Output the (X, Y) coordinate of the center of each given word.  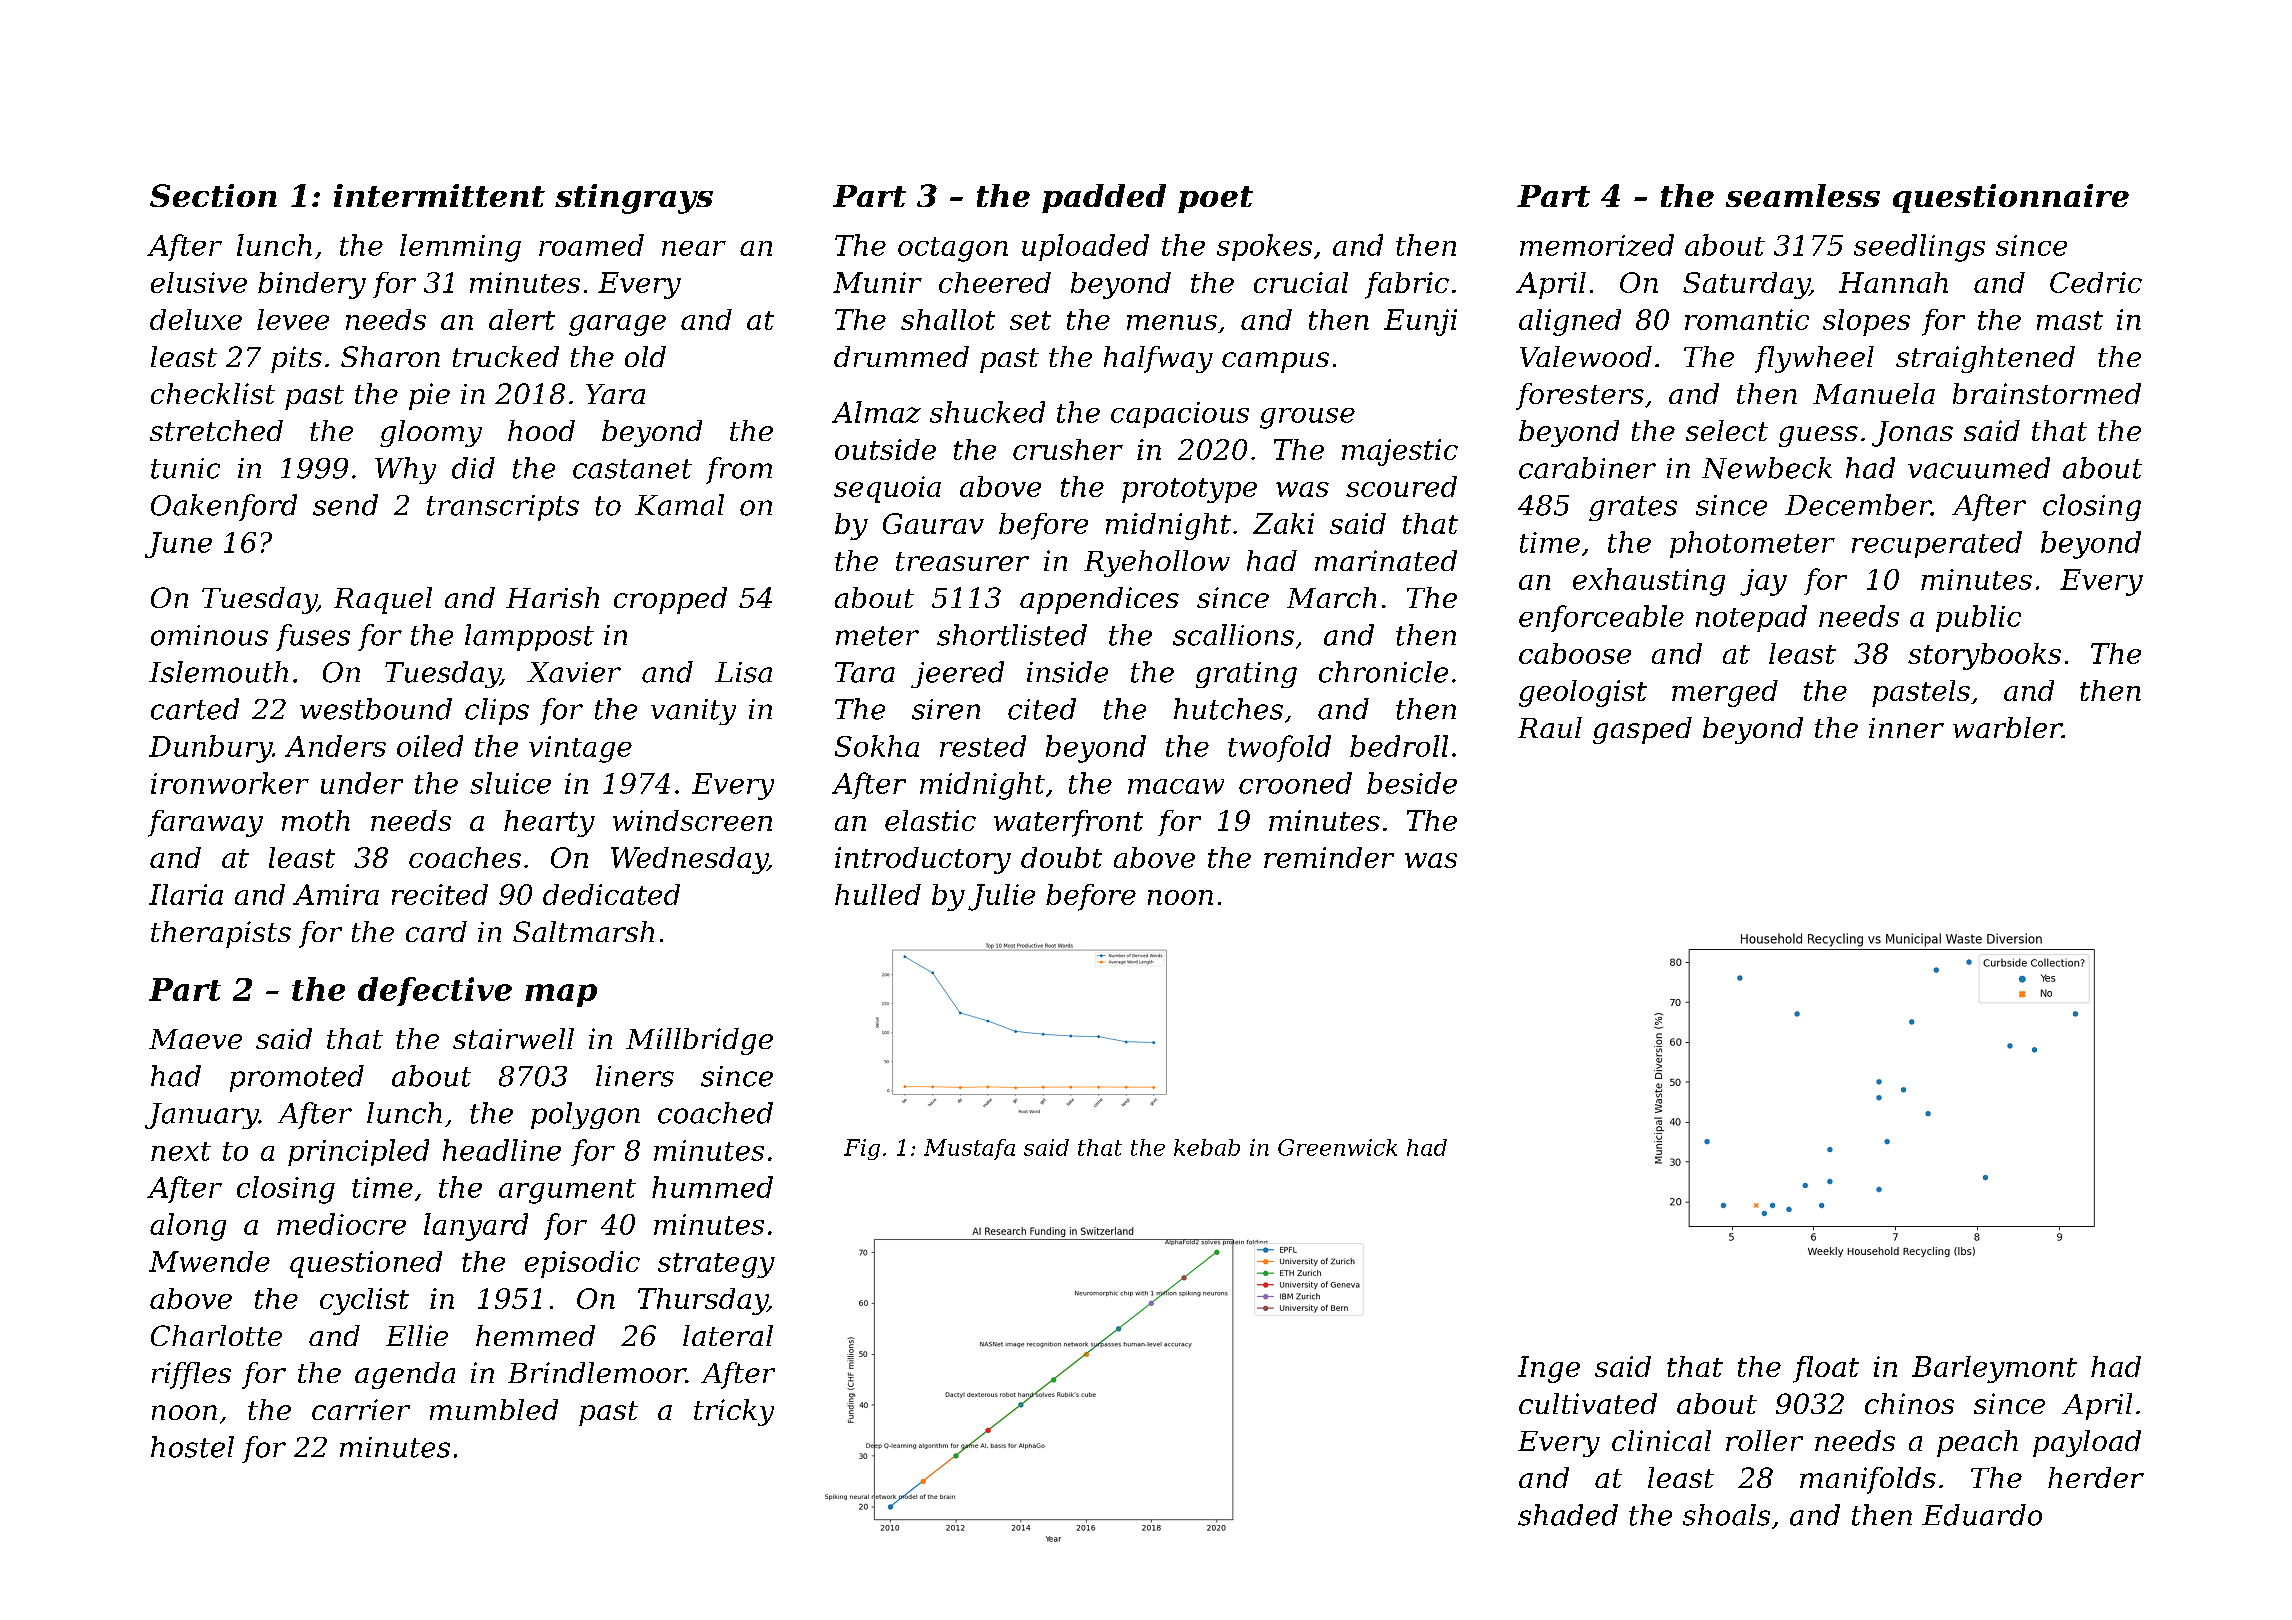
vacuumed (1979, 468)
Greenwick (1337, 1147)
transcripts (503, 508)
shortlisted (1012, 635)
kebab (1207, 1147)
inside (1067, 672)
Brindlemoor (597, 1372)
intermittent (439, 195)
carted (195, 709)
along (188, 1227)
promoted (297, 1078)
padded (1104, 198)
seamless (1803, 195)
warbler (2007, 727)
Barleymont (1994, 1369)
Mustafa (969, 1149)
